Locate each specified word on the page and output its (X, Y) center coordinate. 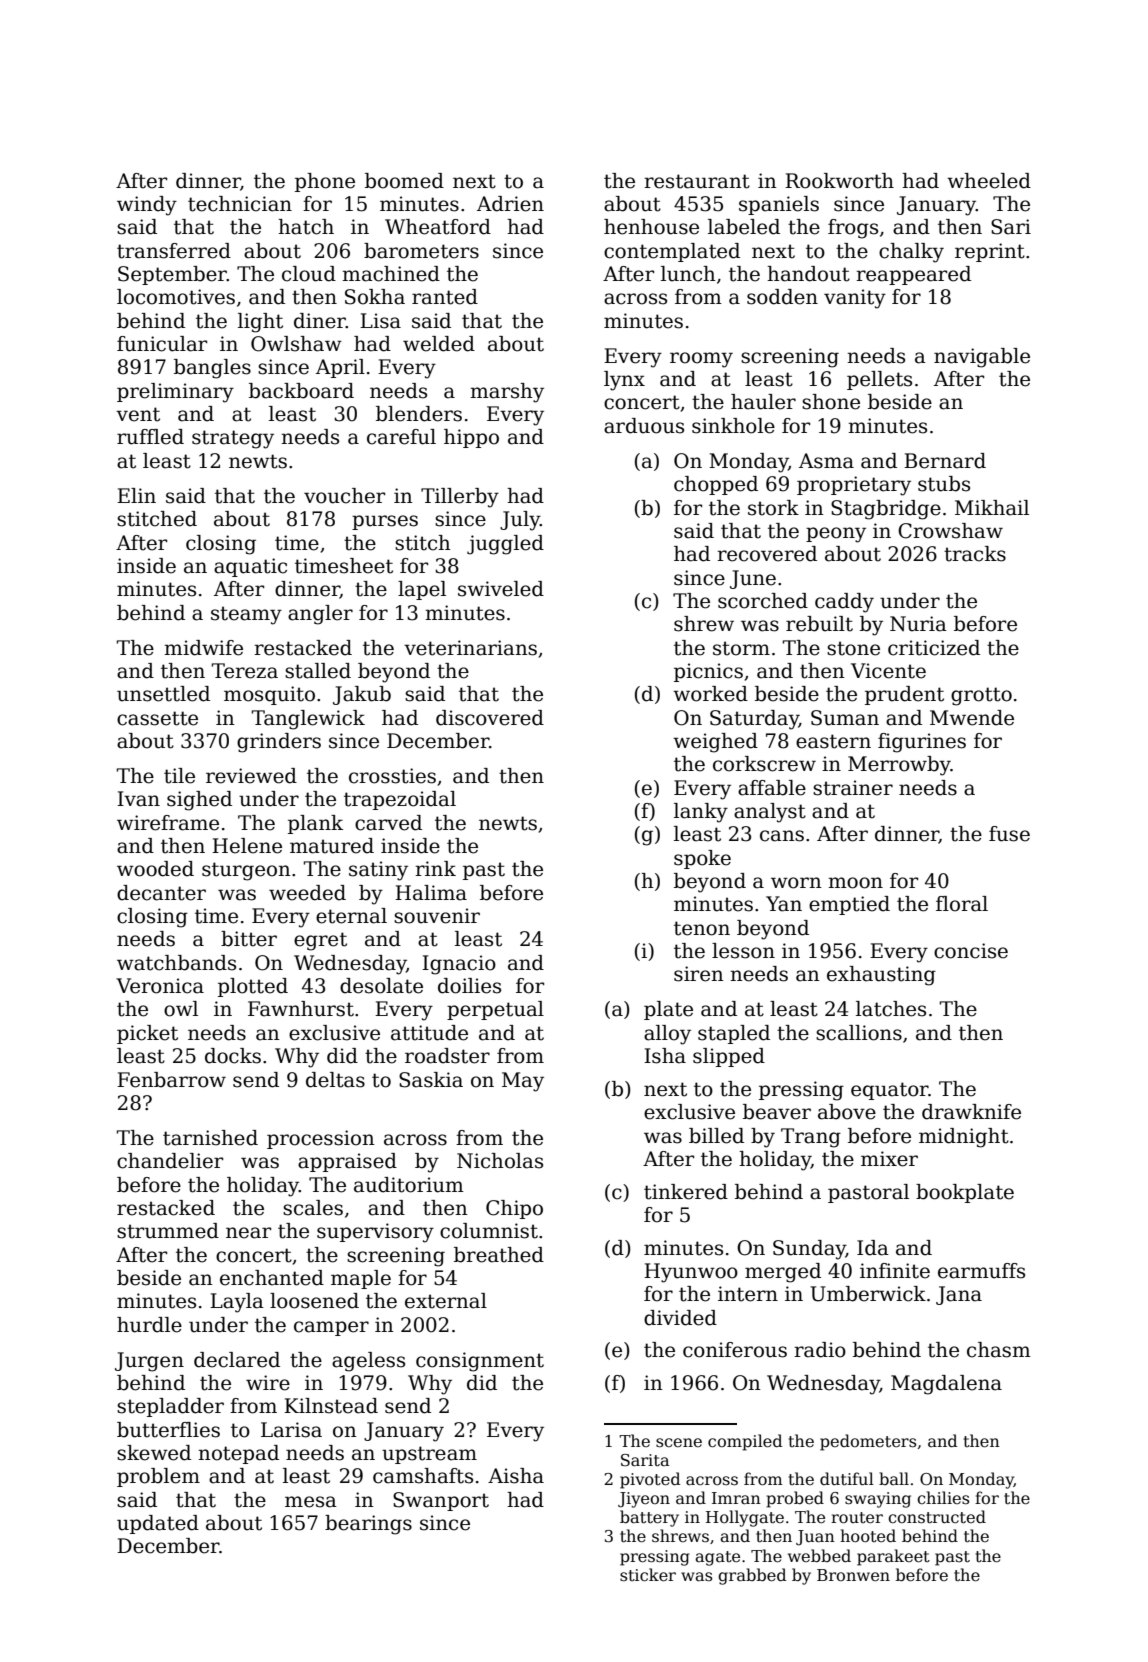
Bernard (945, 461)
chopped (716, 485)
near (248, 1233)
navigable (982, 358)
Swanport (441, 1501)
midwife (203, 648)
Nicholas (500, 1161)
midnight (964, 1138)
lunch (688, 274)
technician (240, 204)
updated (158, 1524)
